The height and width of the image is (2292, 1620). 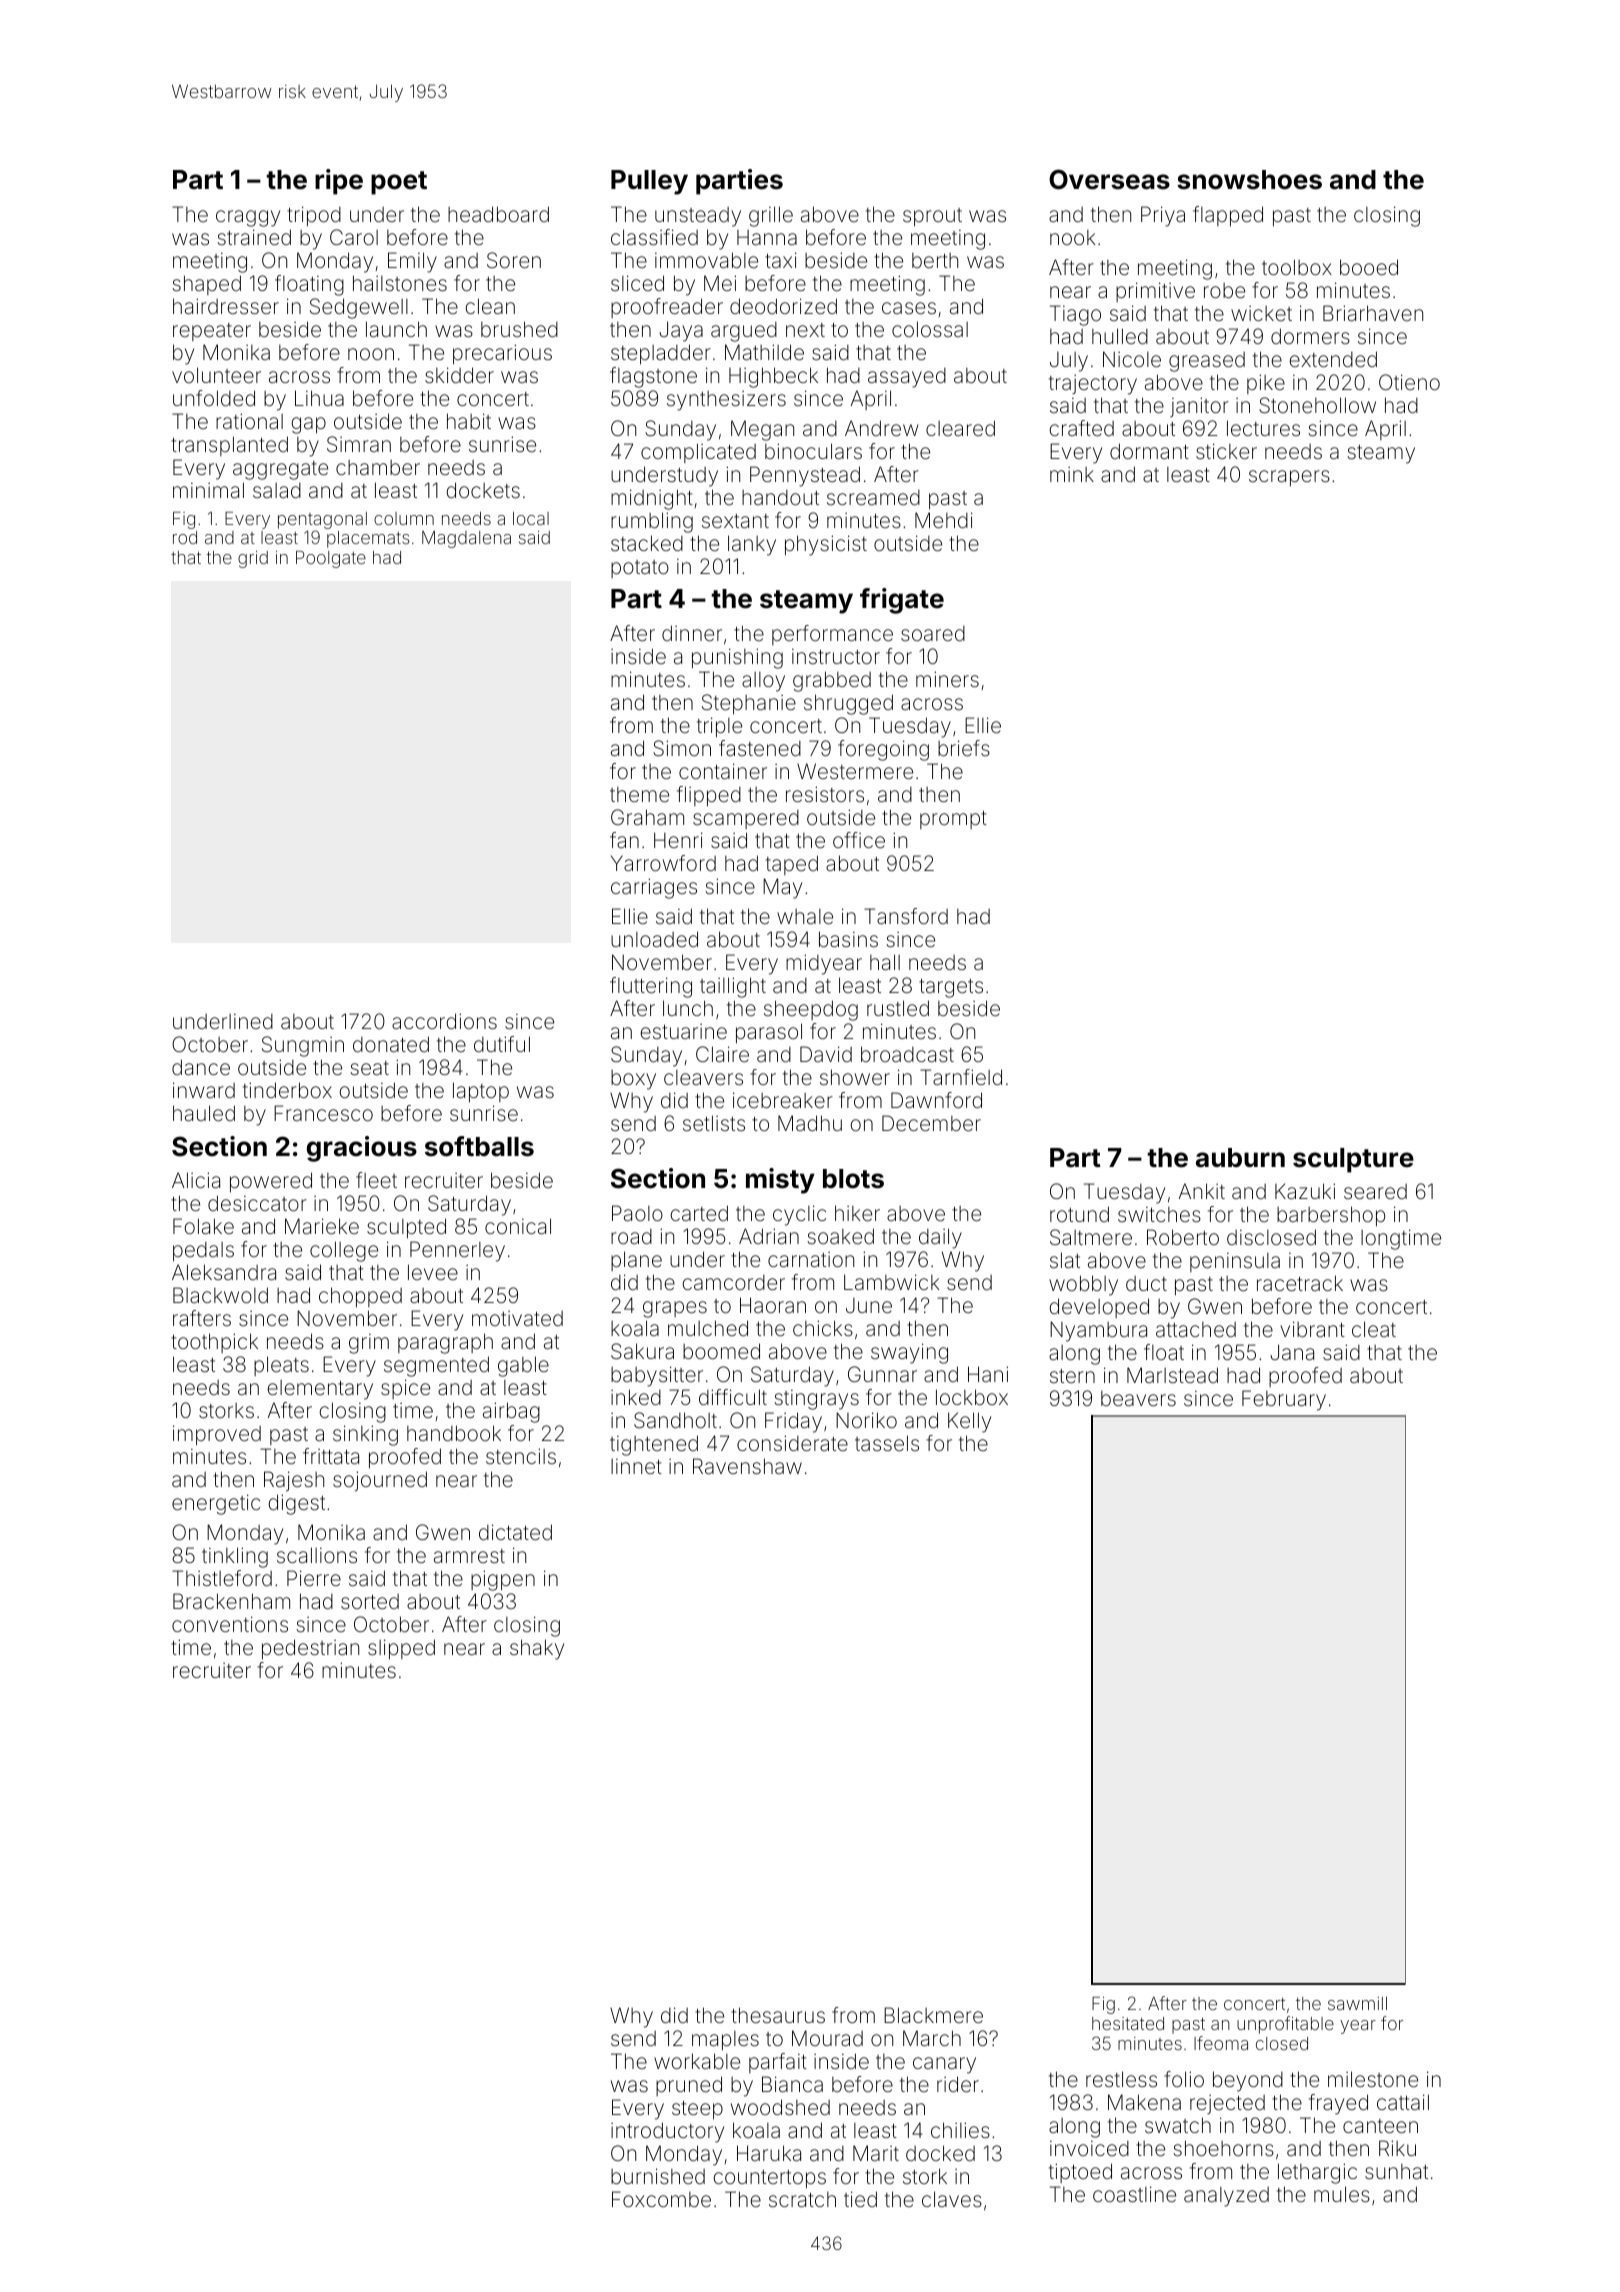 I want to click on sextant, so click(x=735, y=521).
